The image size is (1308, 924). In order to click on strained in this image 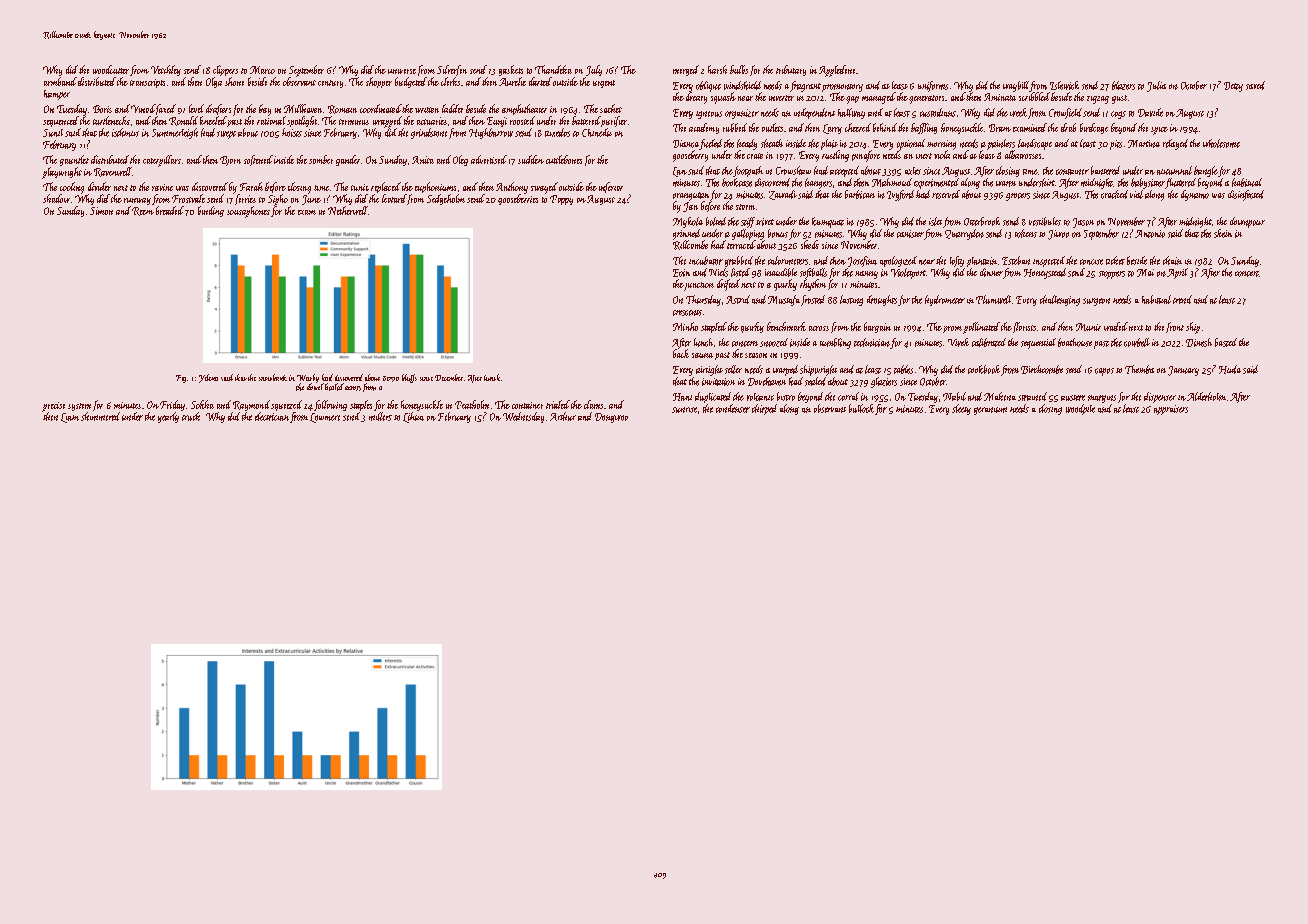, I will do `click(1032, 396)`.
